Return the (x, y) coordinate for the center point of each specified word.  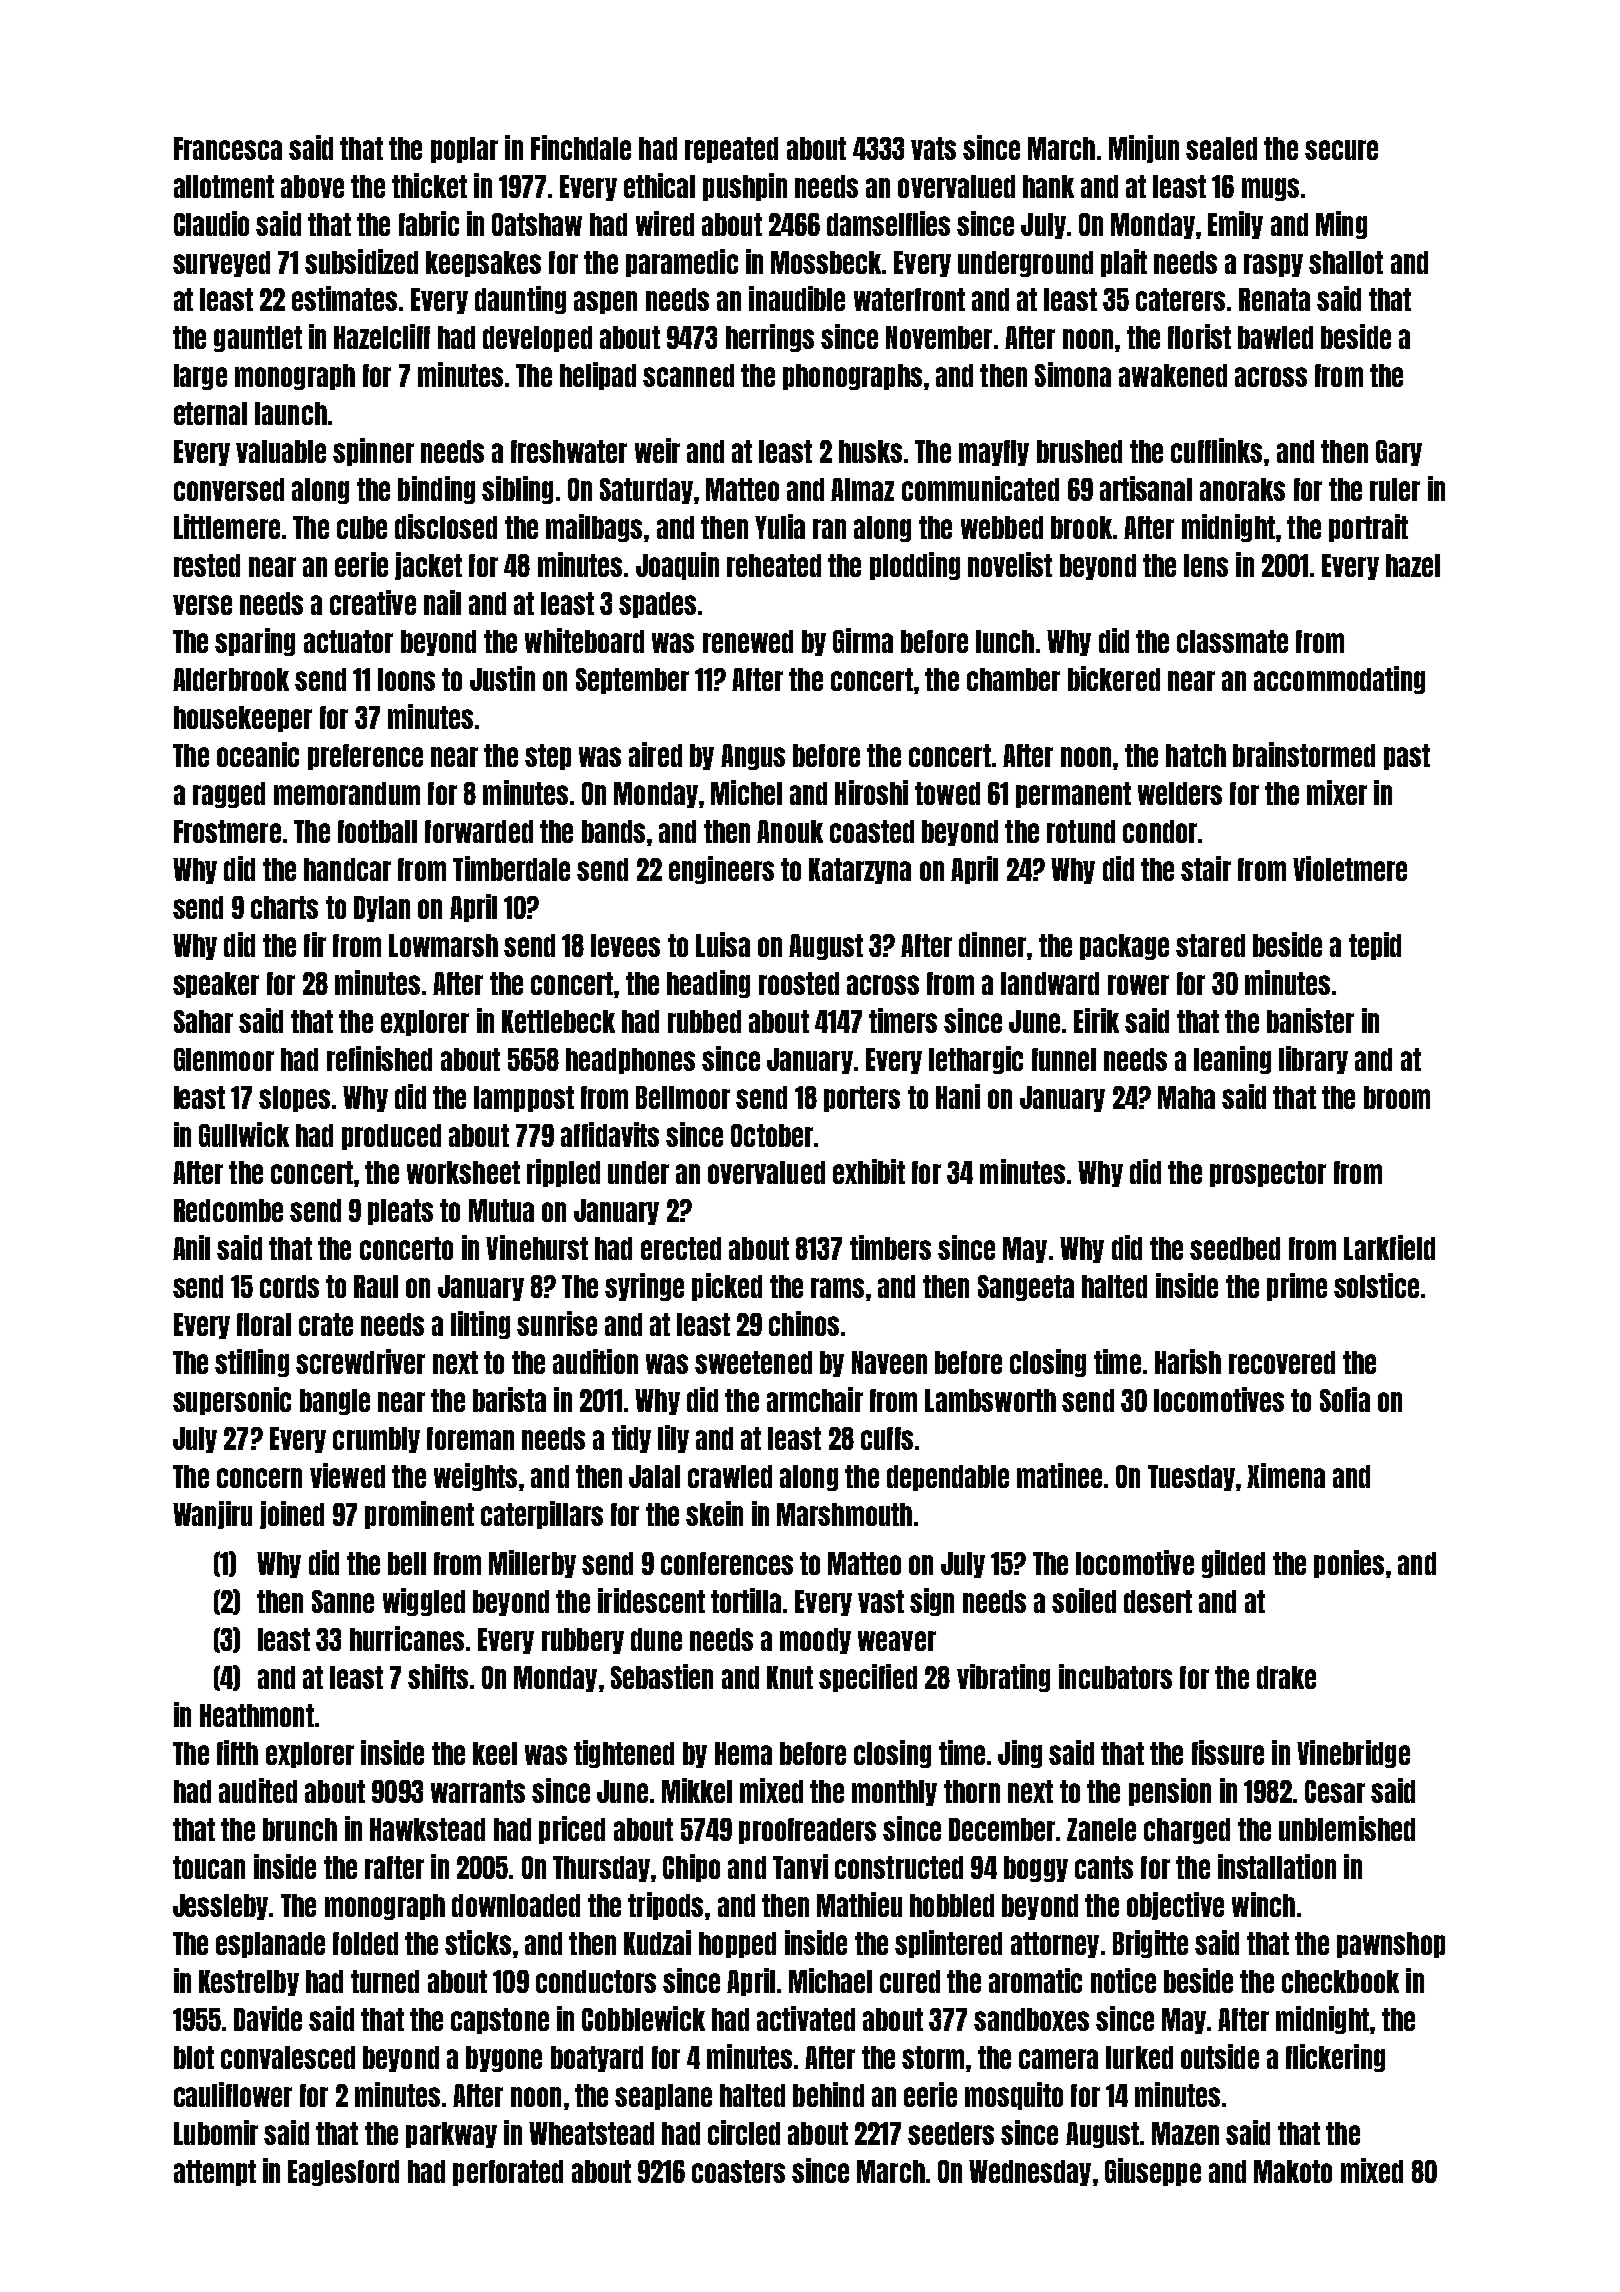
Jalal (654, 1476)
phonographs (852, 377)
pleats (400, 1212)
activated (806, 2018)
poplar (464, 150)
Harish (1188, 1361)
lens (1206, 565)
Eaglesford (343, 2173)
